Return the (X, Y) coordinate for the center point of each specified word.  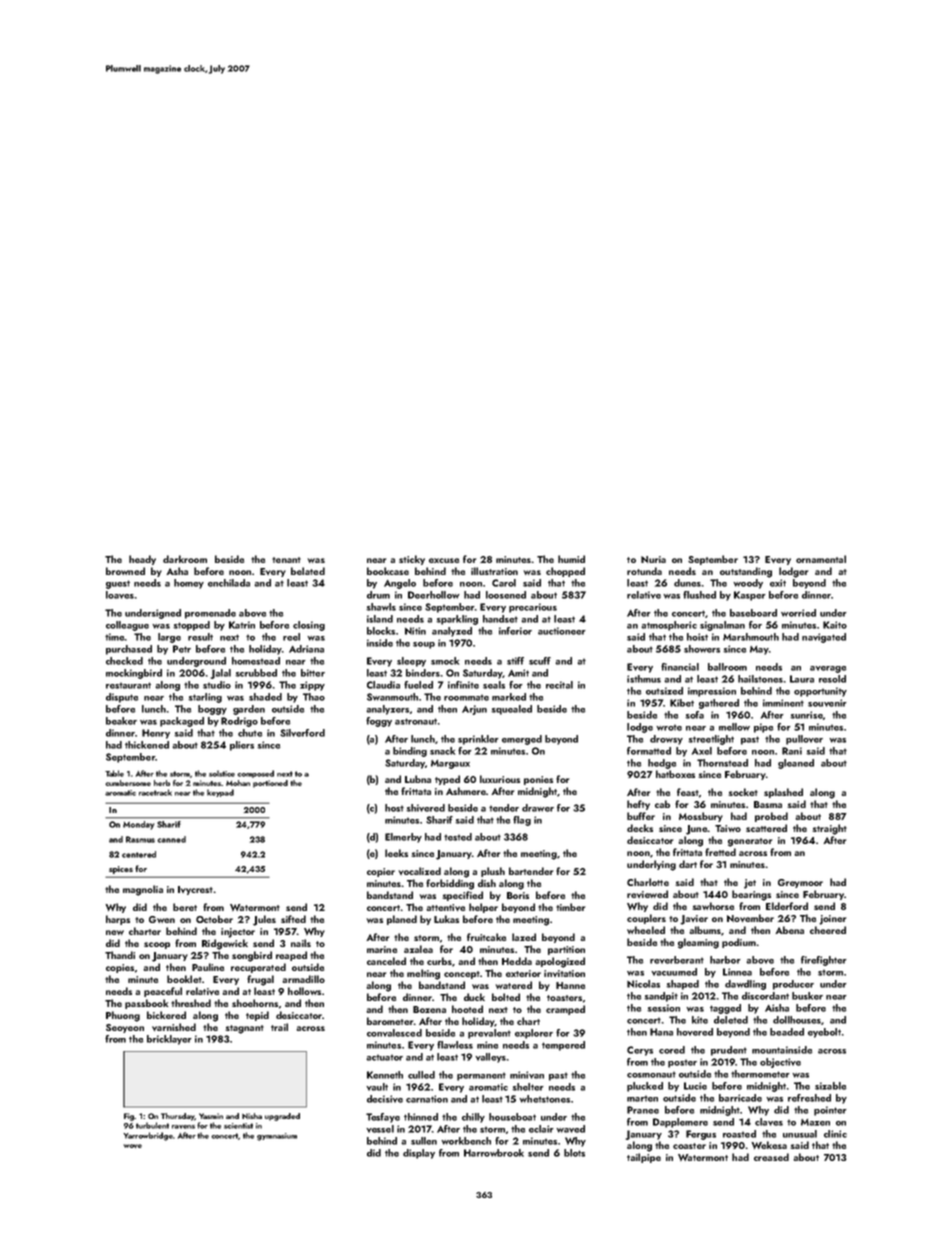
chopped (565, 572)
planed (402, 920)
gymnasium (277, 1137)
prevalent (489, 1034)
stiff (515, 661)
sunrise (806, 715)
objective (780, 1063)
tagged (725, 1009)
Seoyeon (125, 1028)
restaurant (128, 685)
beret (185, 907)
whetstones (544, 1099)
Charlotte (648, 882)
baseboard (753, 613)
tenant (286, 560)
